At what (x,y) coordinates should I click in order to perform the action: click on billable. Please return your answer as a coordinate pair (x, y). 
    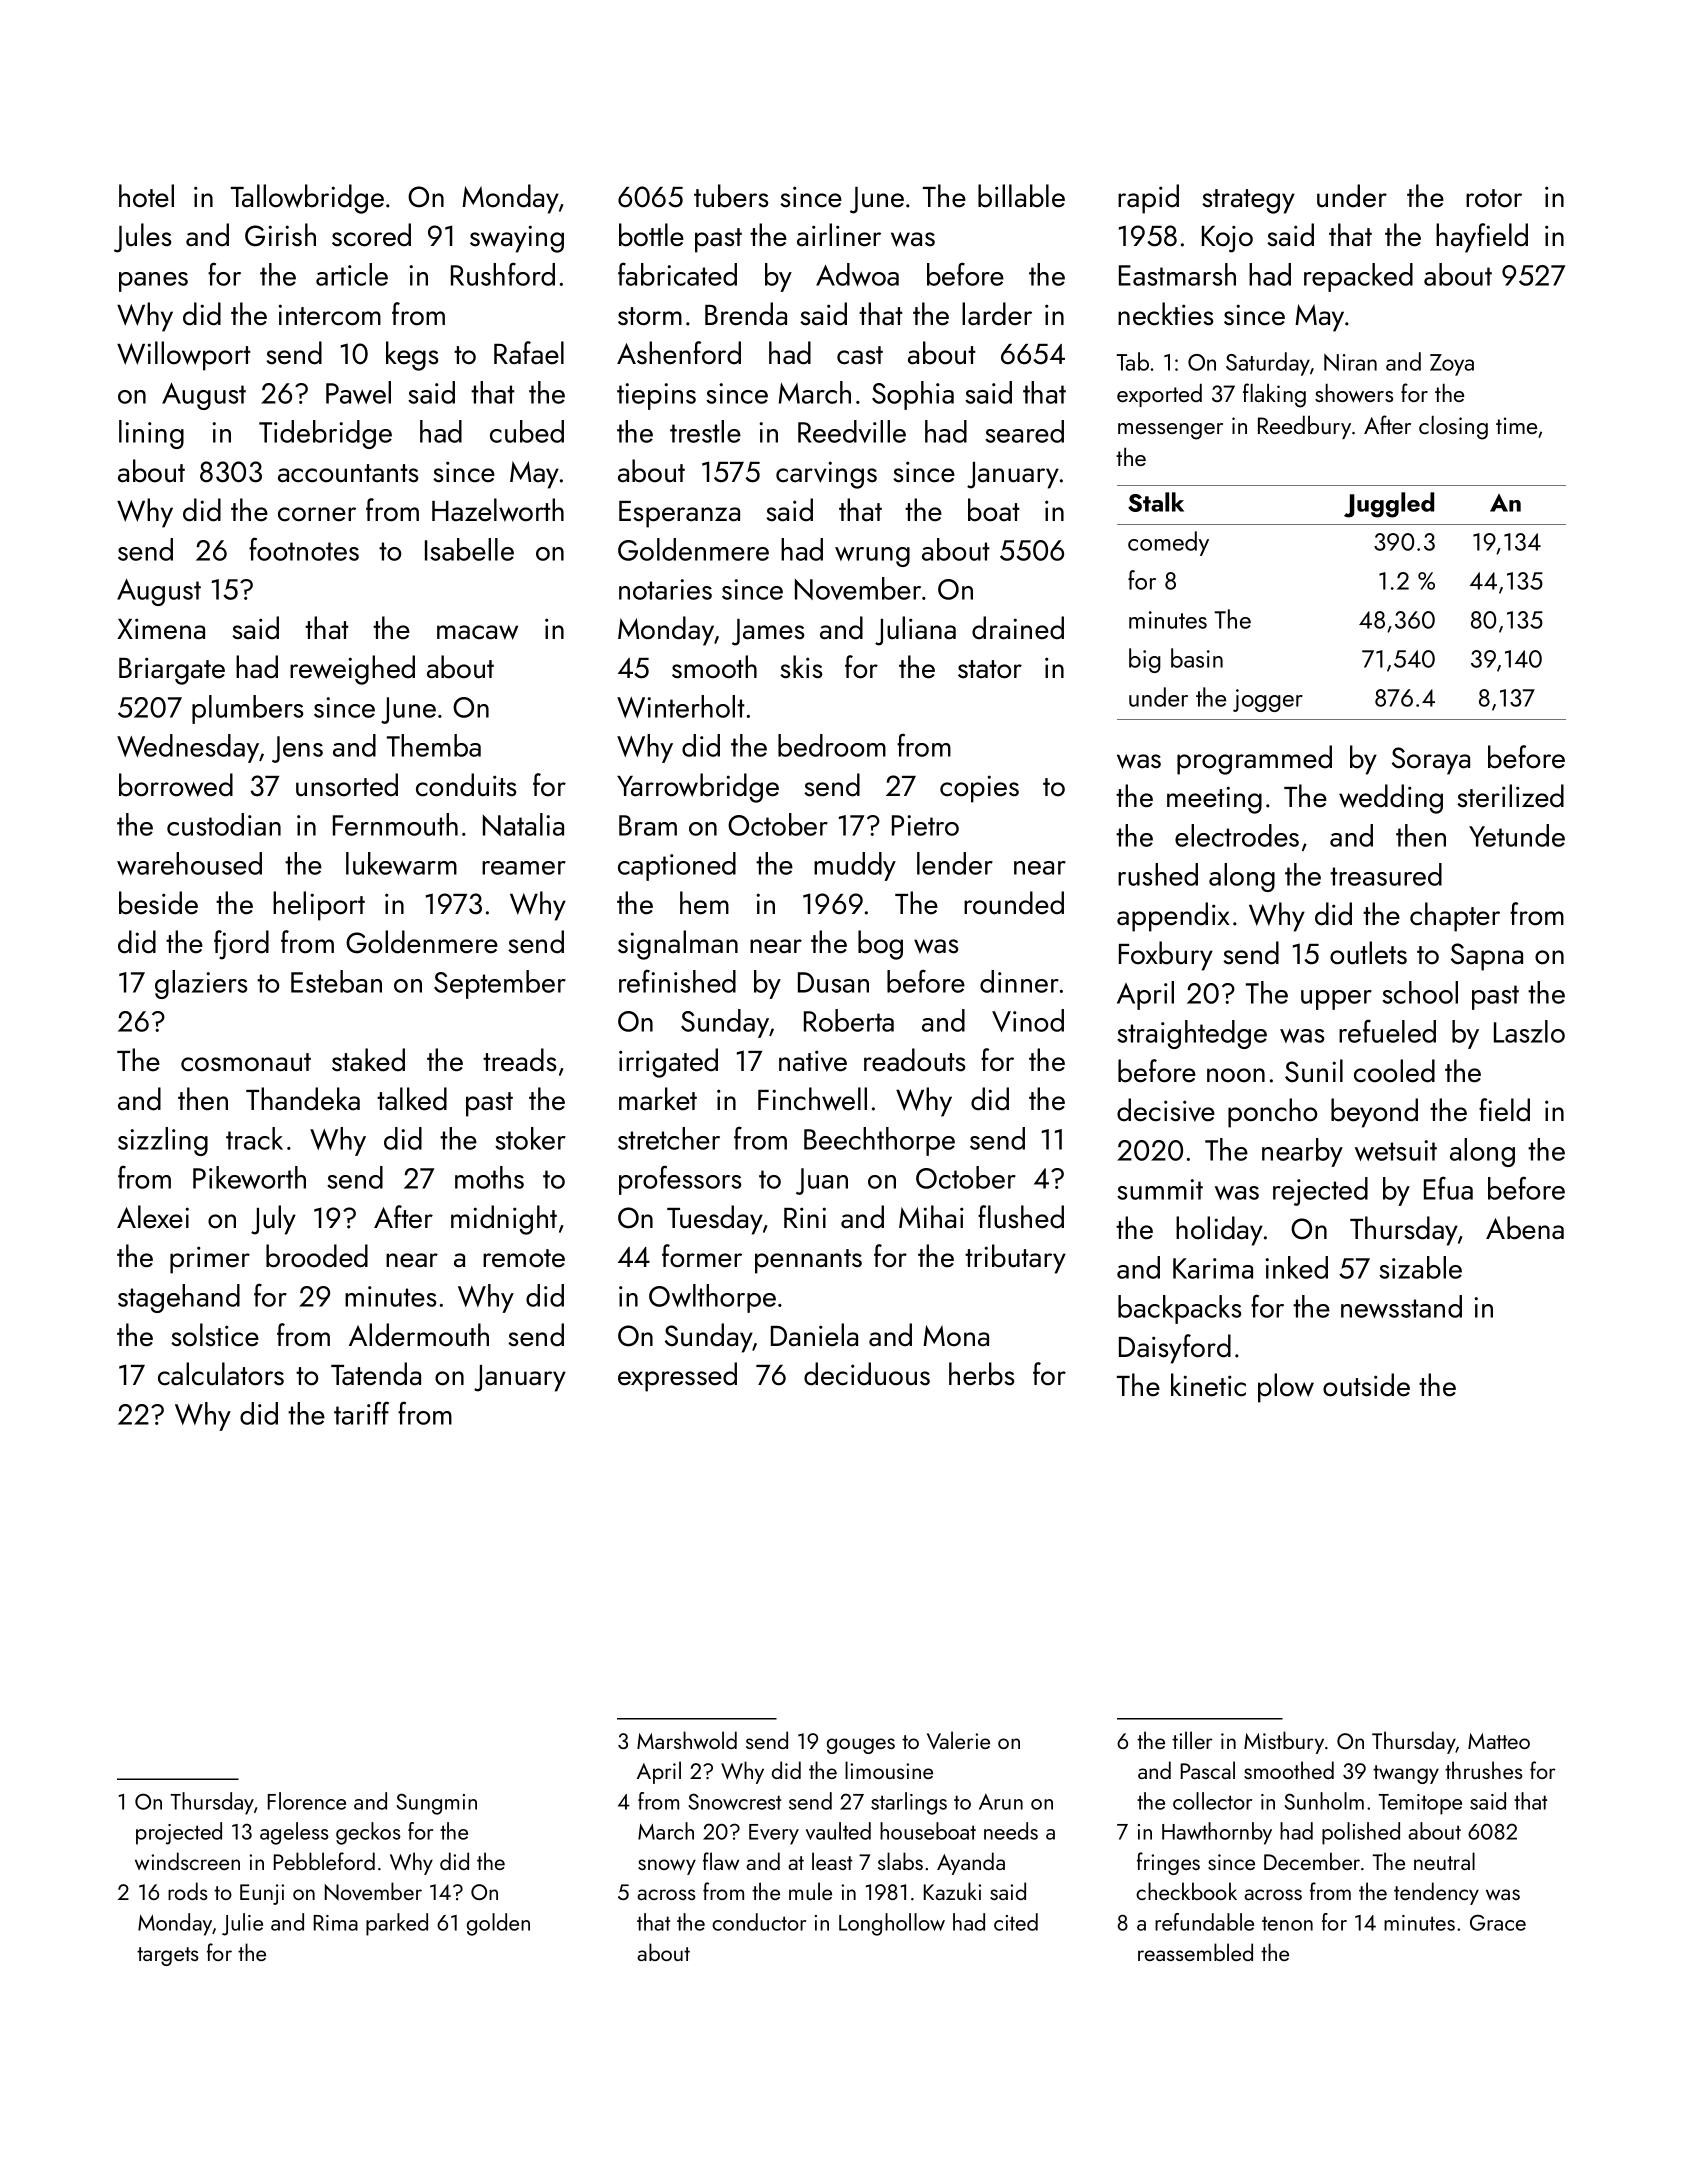
    Looking at the image, I should click on (1021, 196).
